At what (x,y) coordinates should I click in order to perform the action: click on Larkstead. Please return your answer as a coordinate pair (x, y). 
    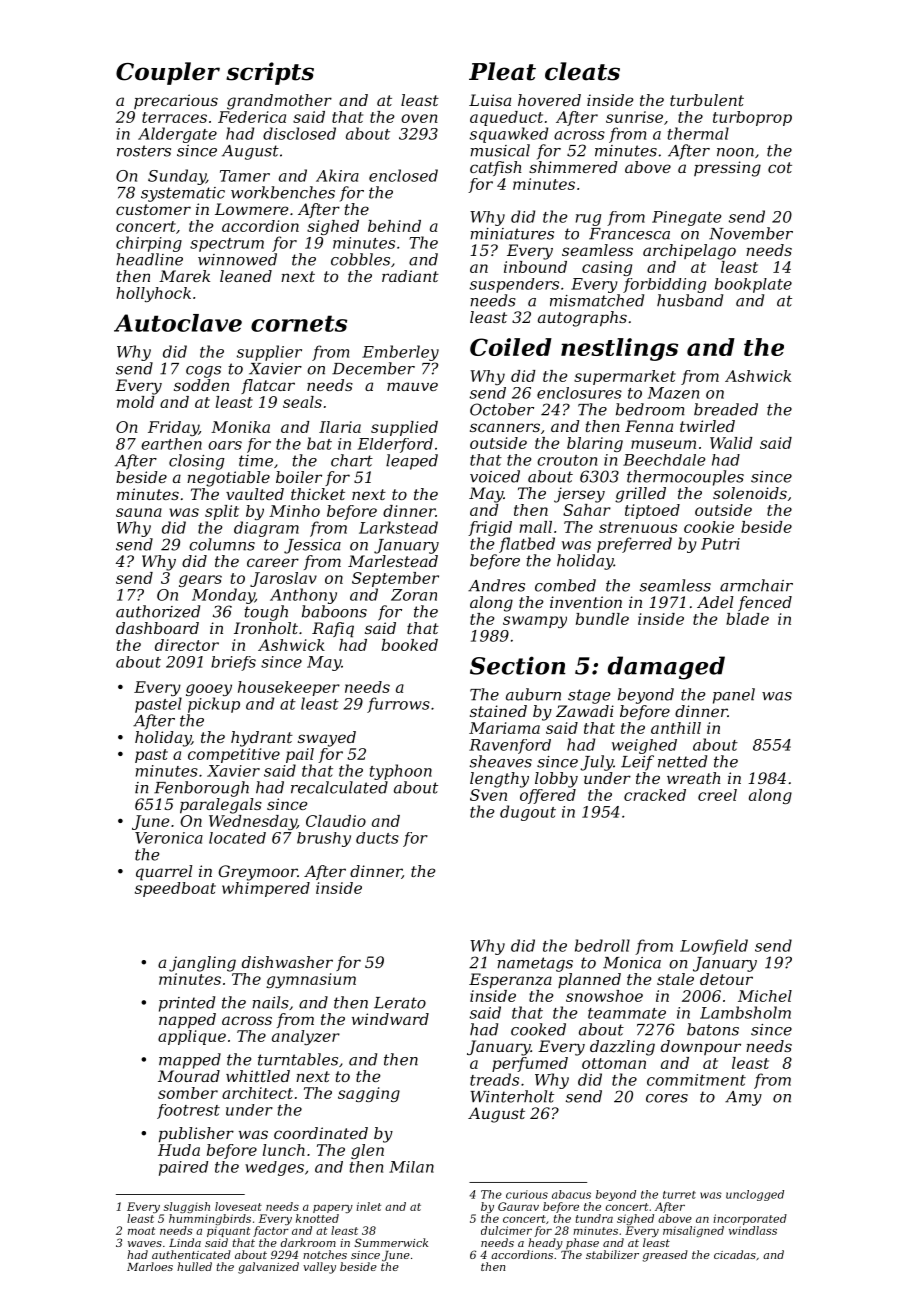
    Looking at the image, I should click on (398, 527).
